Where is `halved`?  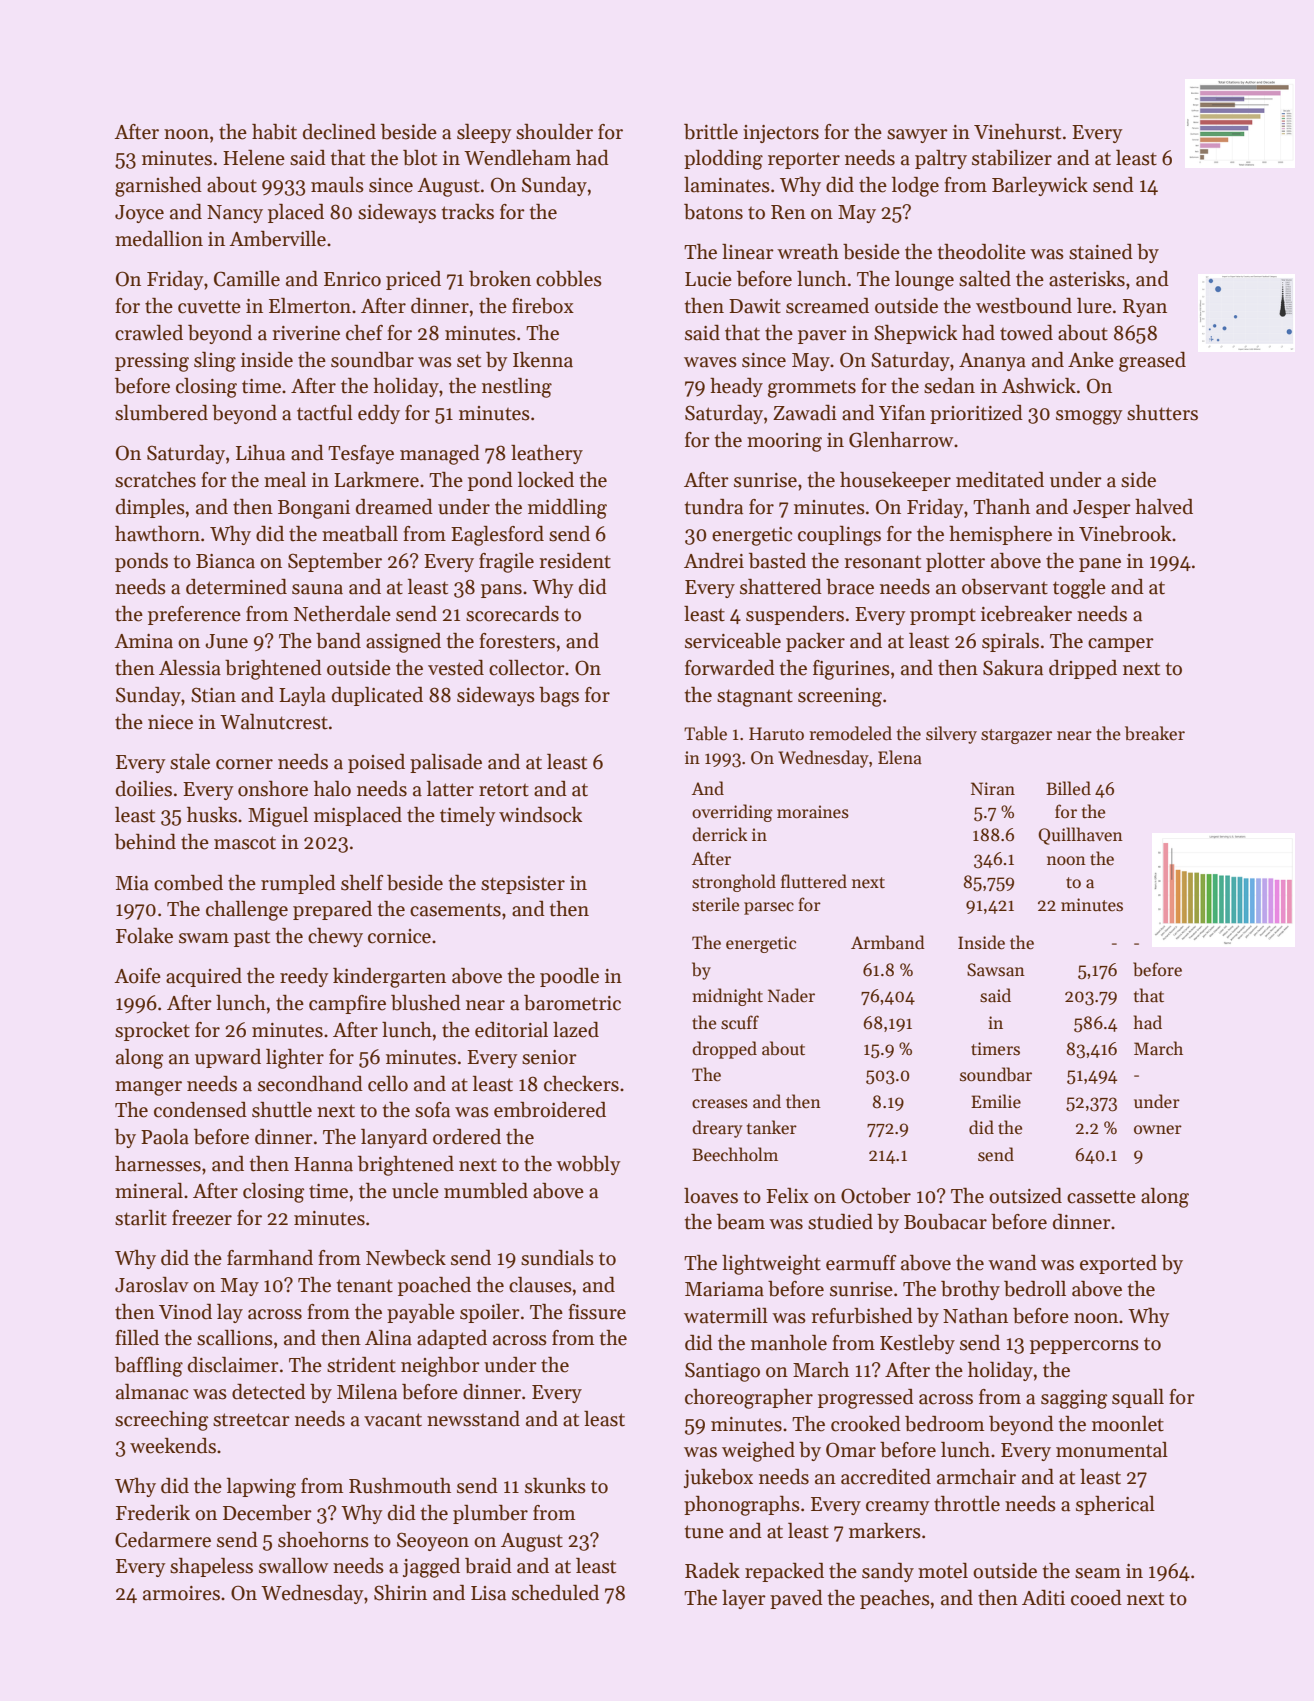
halved is located at coordinates (1164, 507).
